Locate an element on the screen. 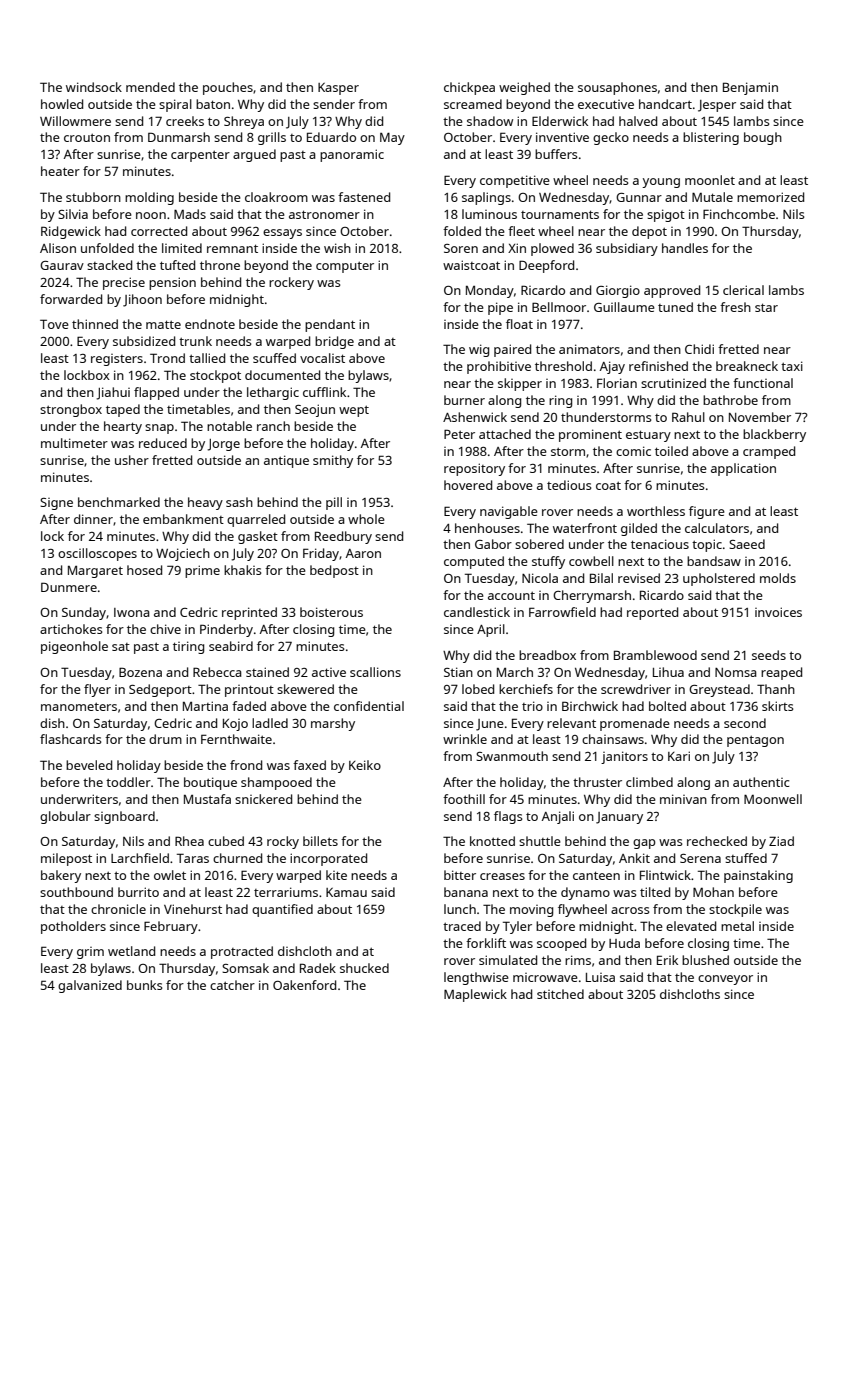  Somsak is located at coordinates (245, 968).
